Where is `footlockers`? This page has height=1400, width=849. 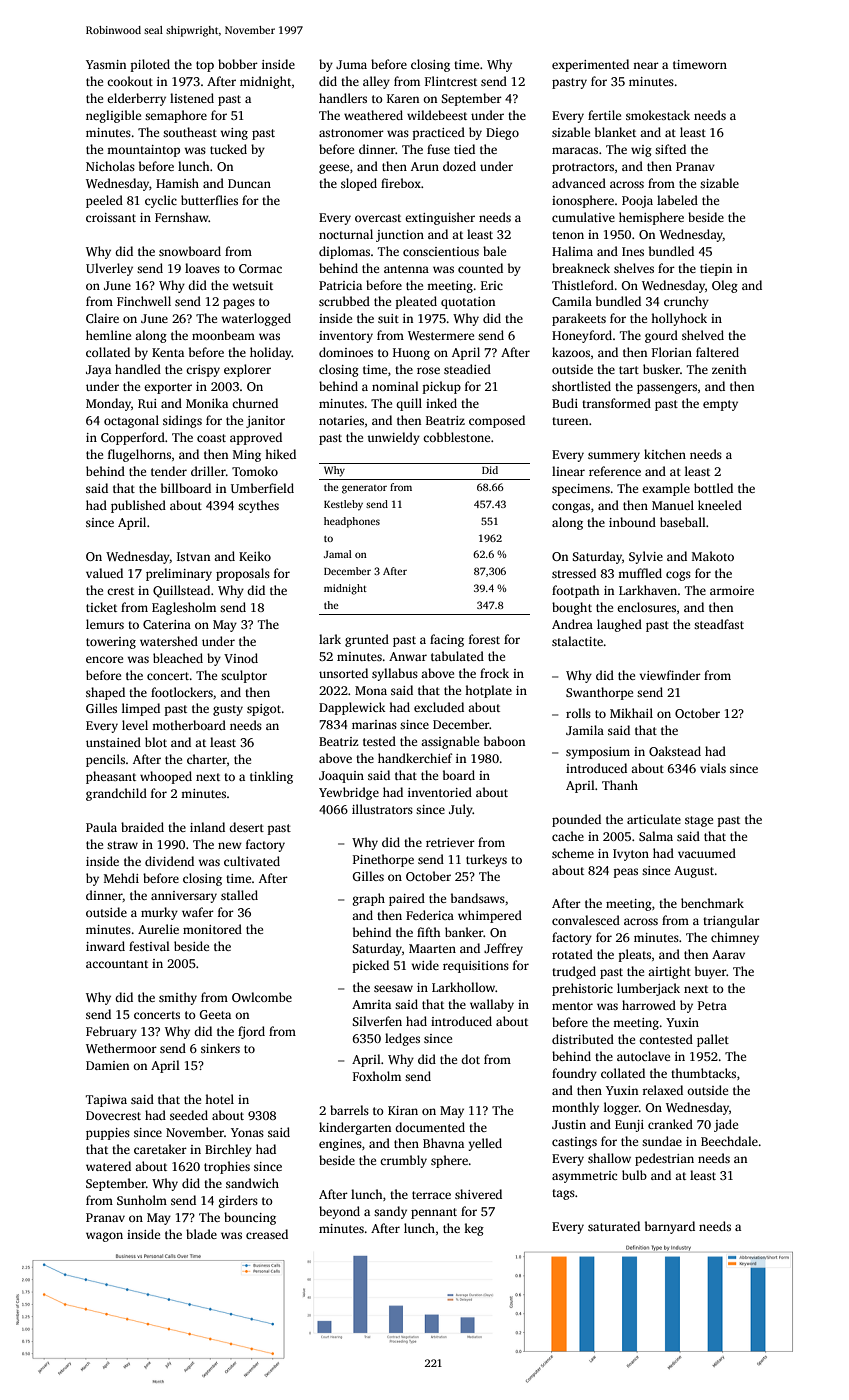
footlockers is located at coordinates (182, 692).
